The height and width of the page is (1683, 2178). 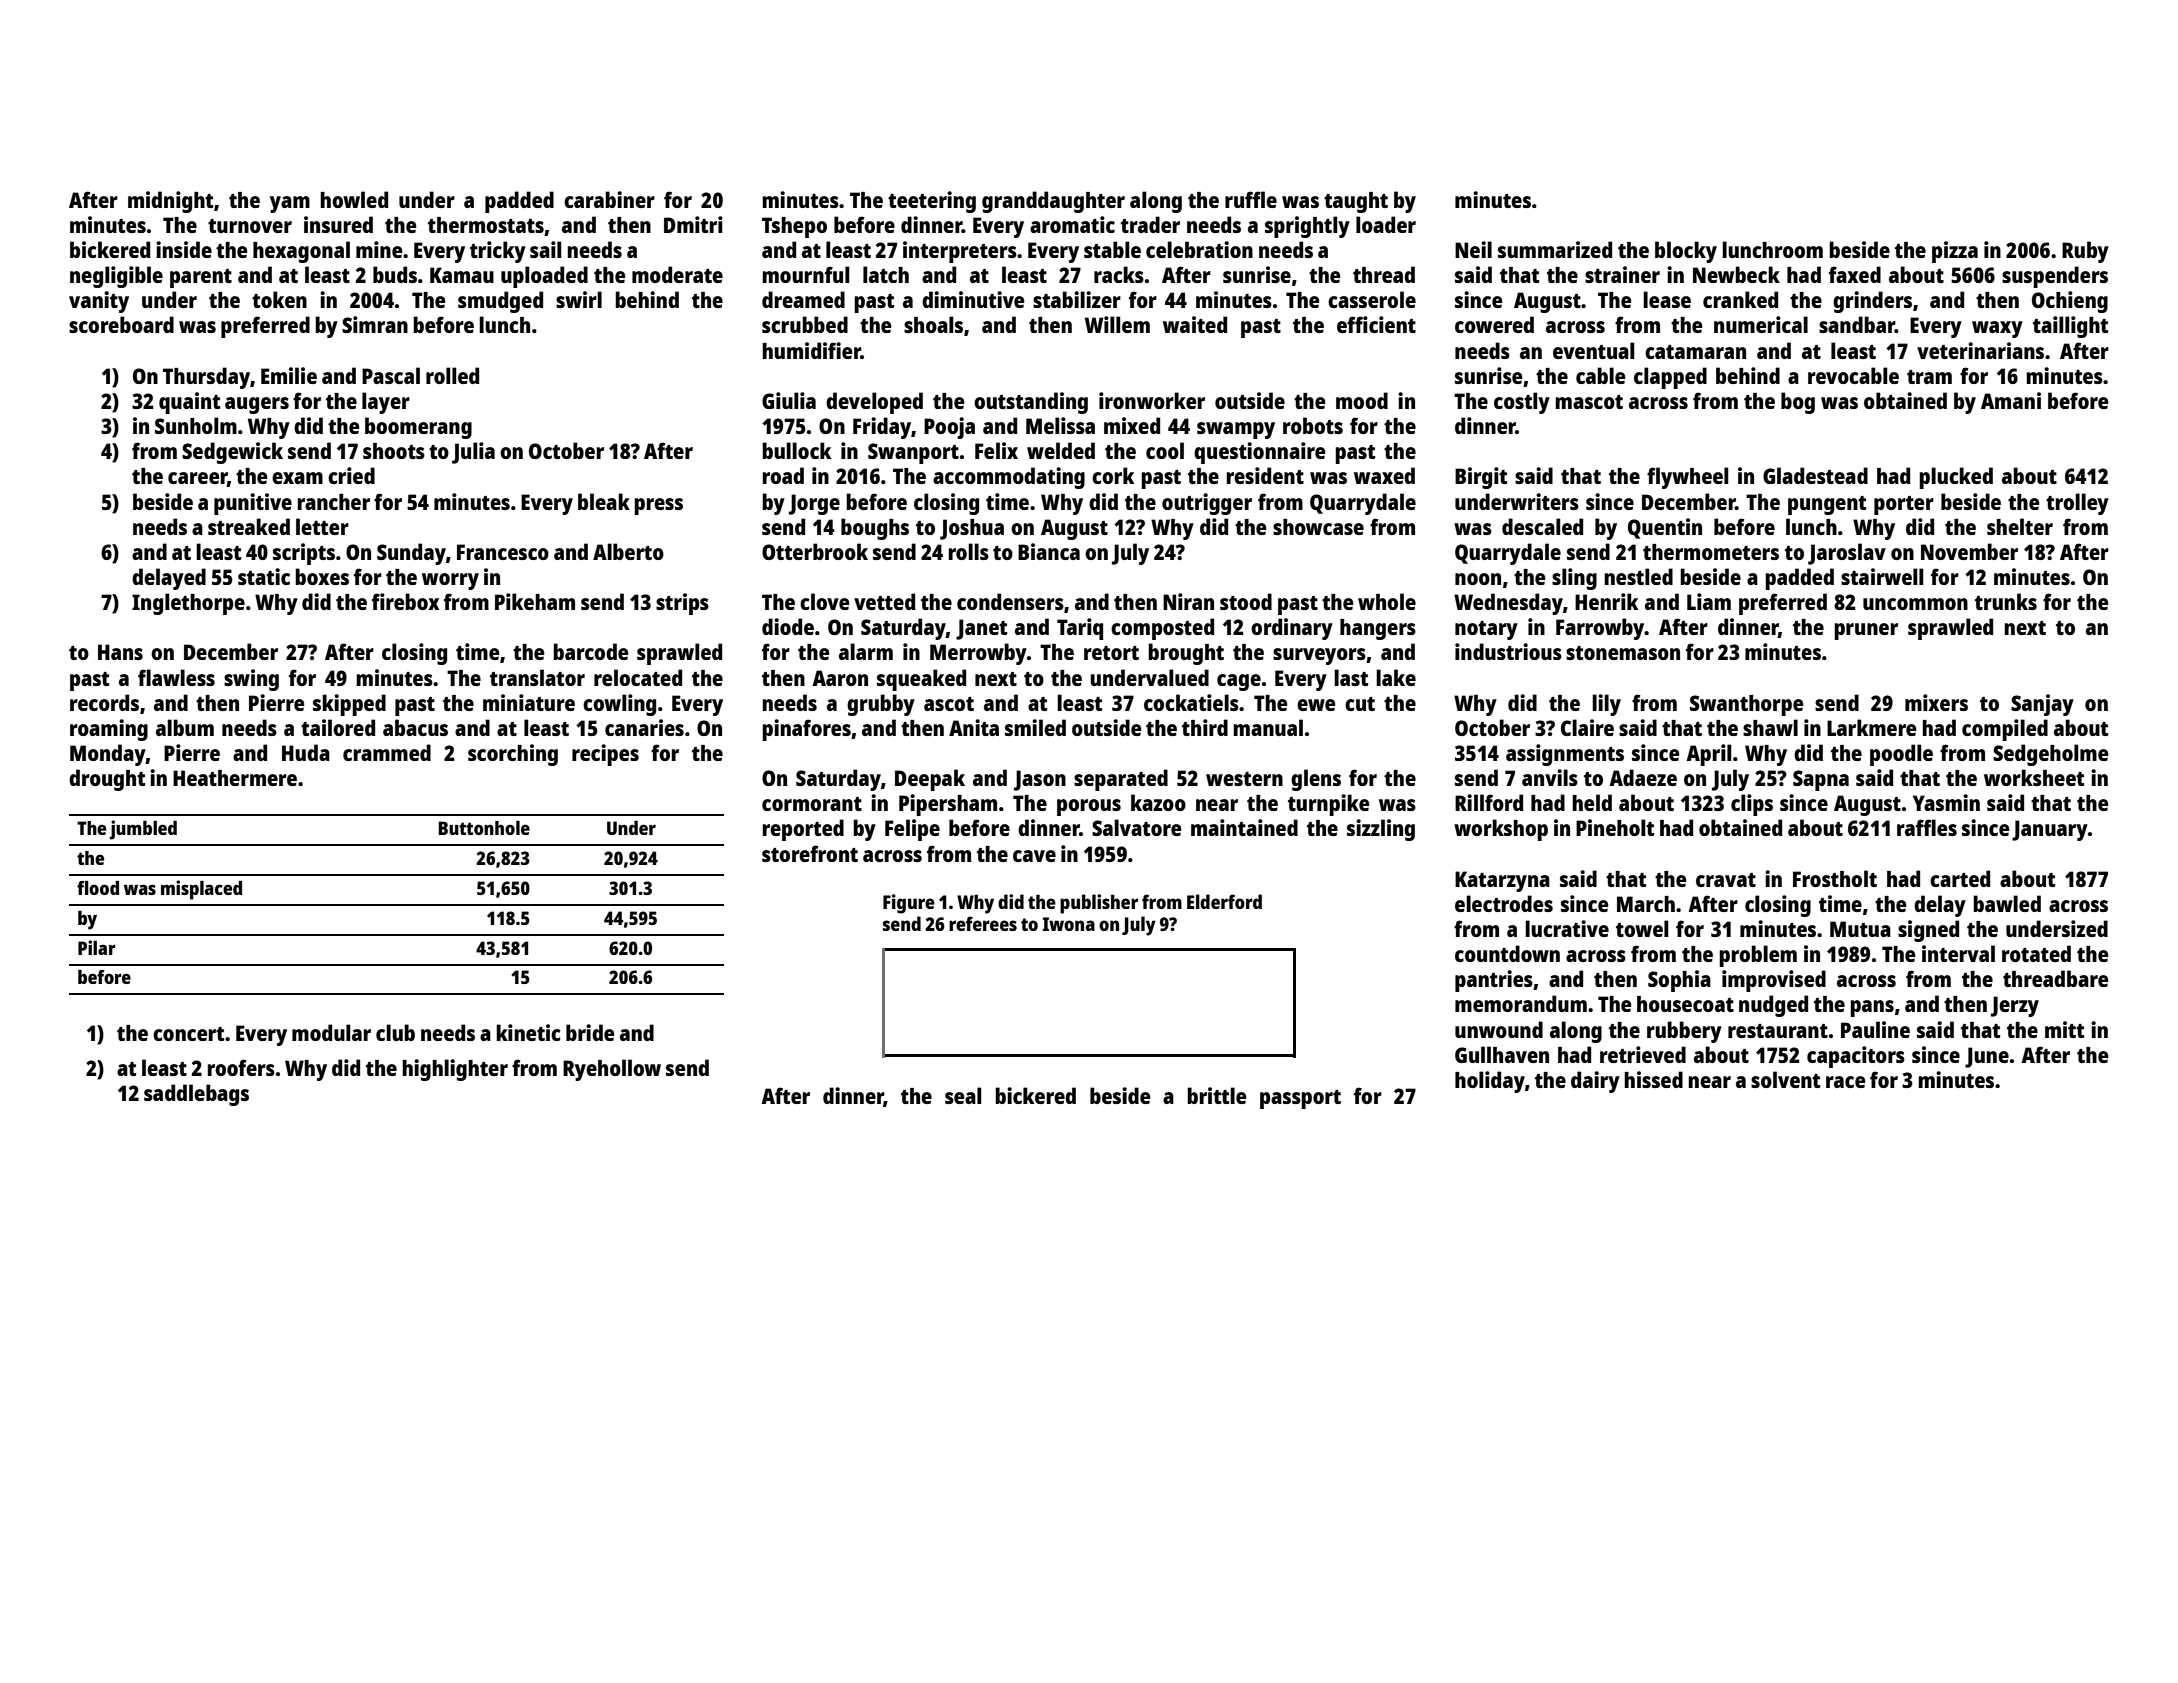 What do you see at coordinates (1077, 299) in the page?
I see `stabilizer` at bounding box center [1077, 299].
